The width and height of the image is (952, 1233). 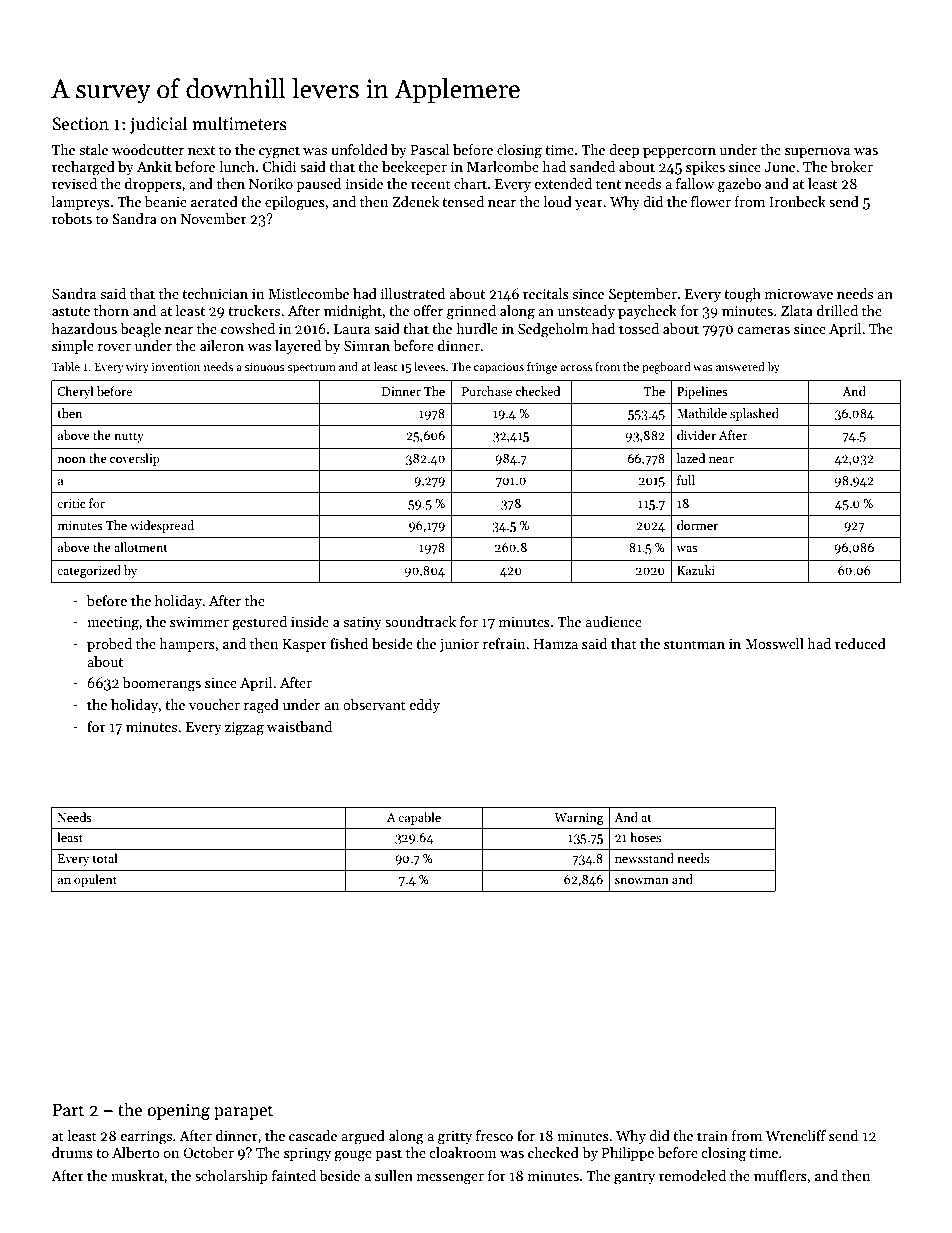 I want to click on supernova, so click(x=817, y=153).
